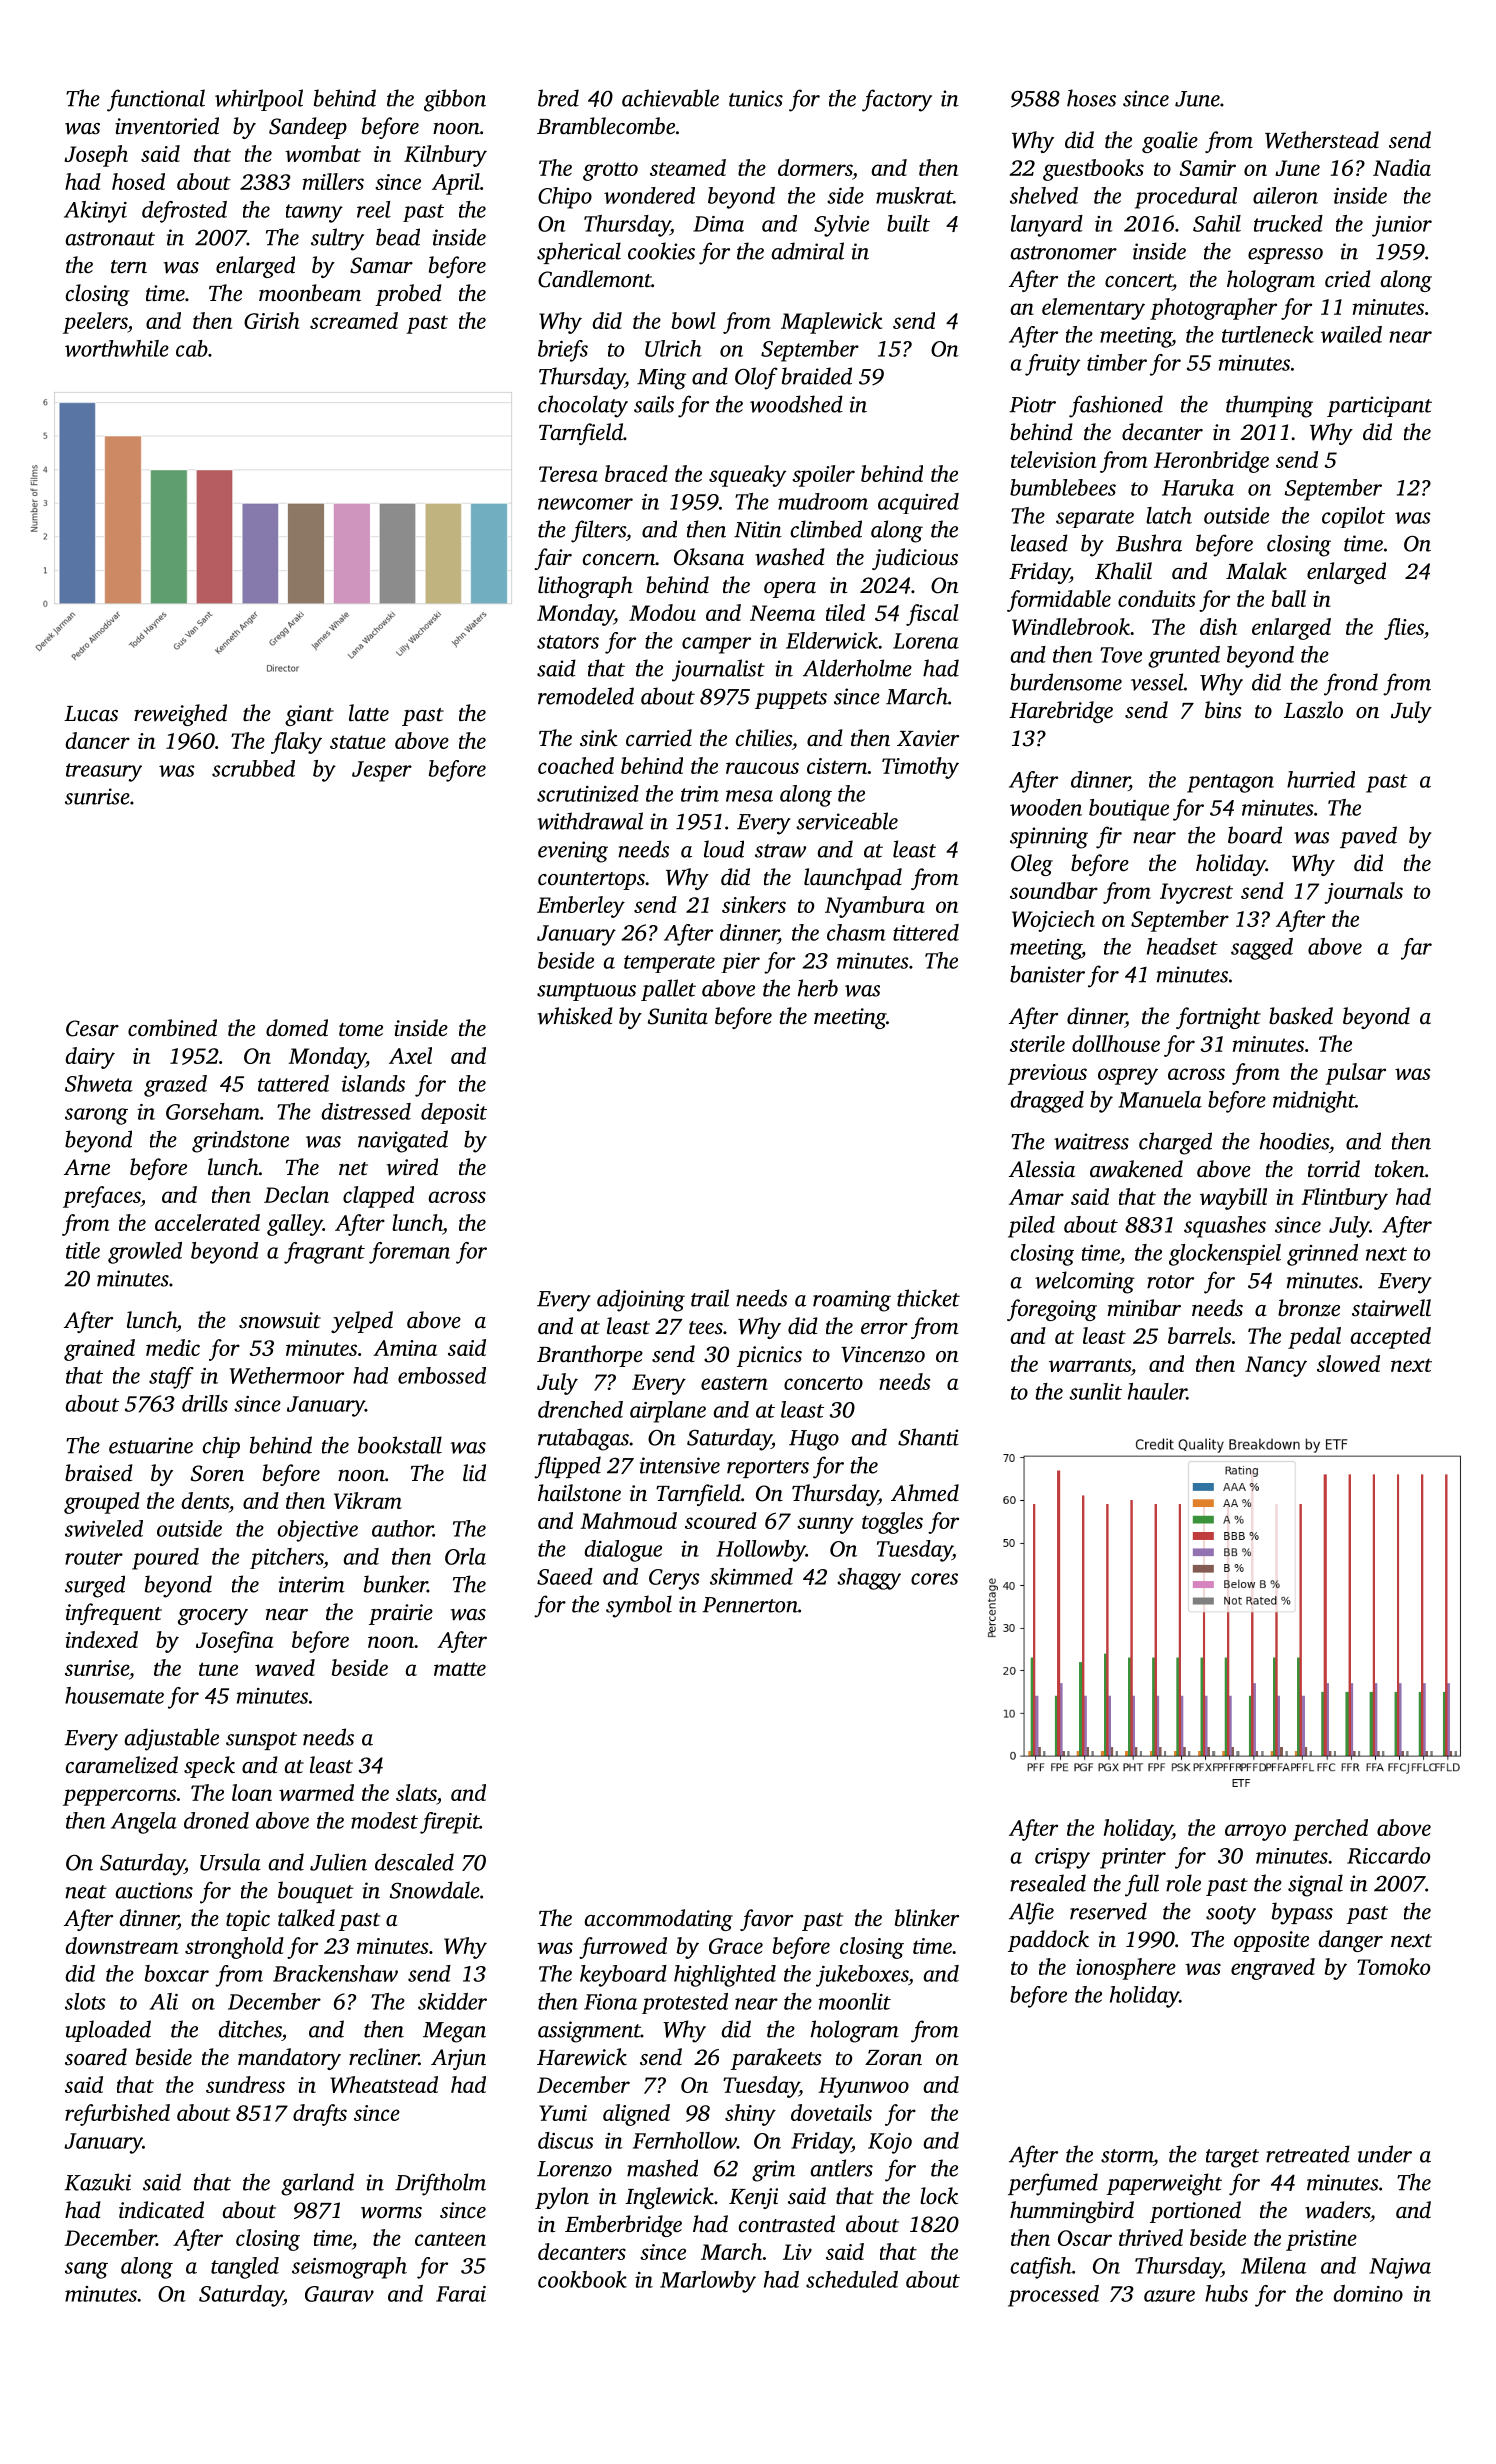 The height and width of the screenshot is (2464, 1496). Describe the element at coordinates (272, 320) in the screenshot. I see `Girish` at that location.
